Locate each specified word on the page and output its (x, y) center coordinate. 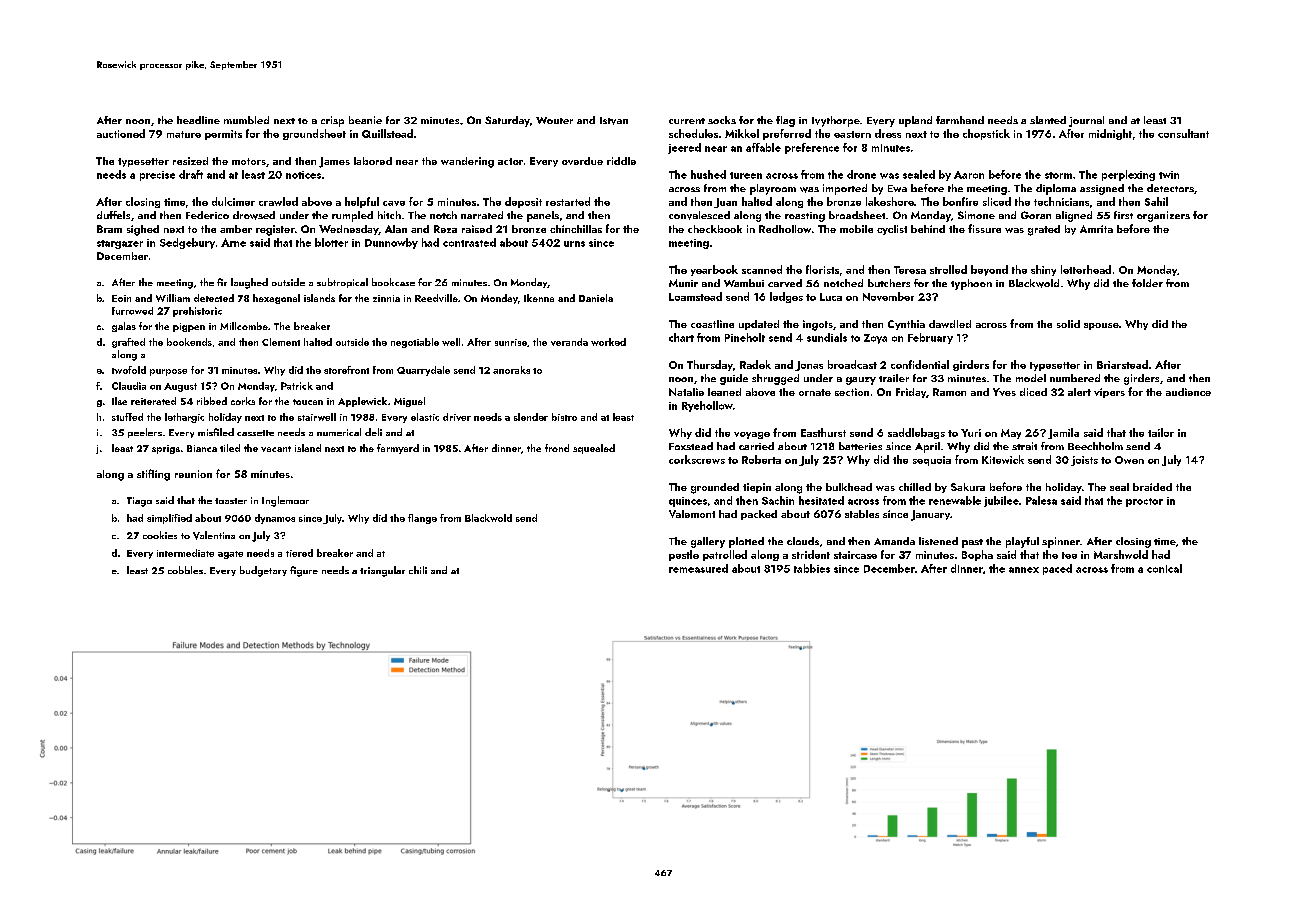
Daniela (596, 298)
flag (785, 121)
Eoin (121, 298)
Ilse (119, 401)
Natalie (686, 392)
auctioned (121, 133)
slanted (1048, 120)
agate (230, 555)
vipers (1109, 393)
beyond (989, 270)
